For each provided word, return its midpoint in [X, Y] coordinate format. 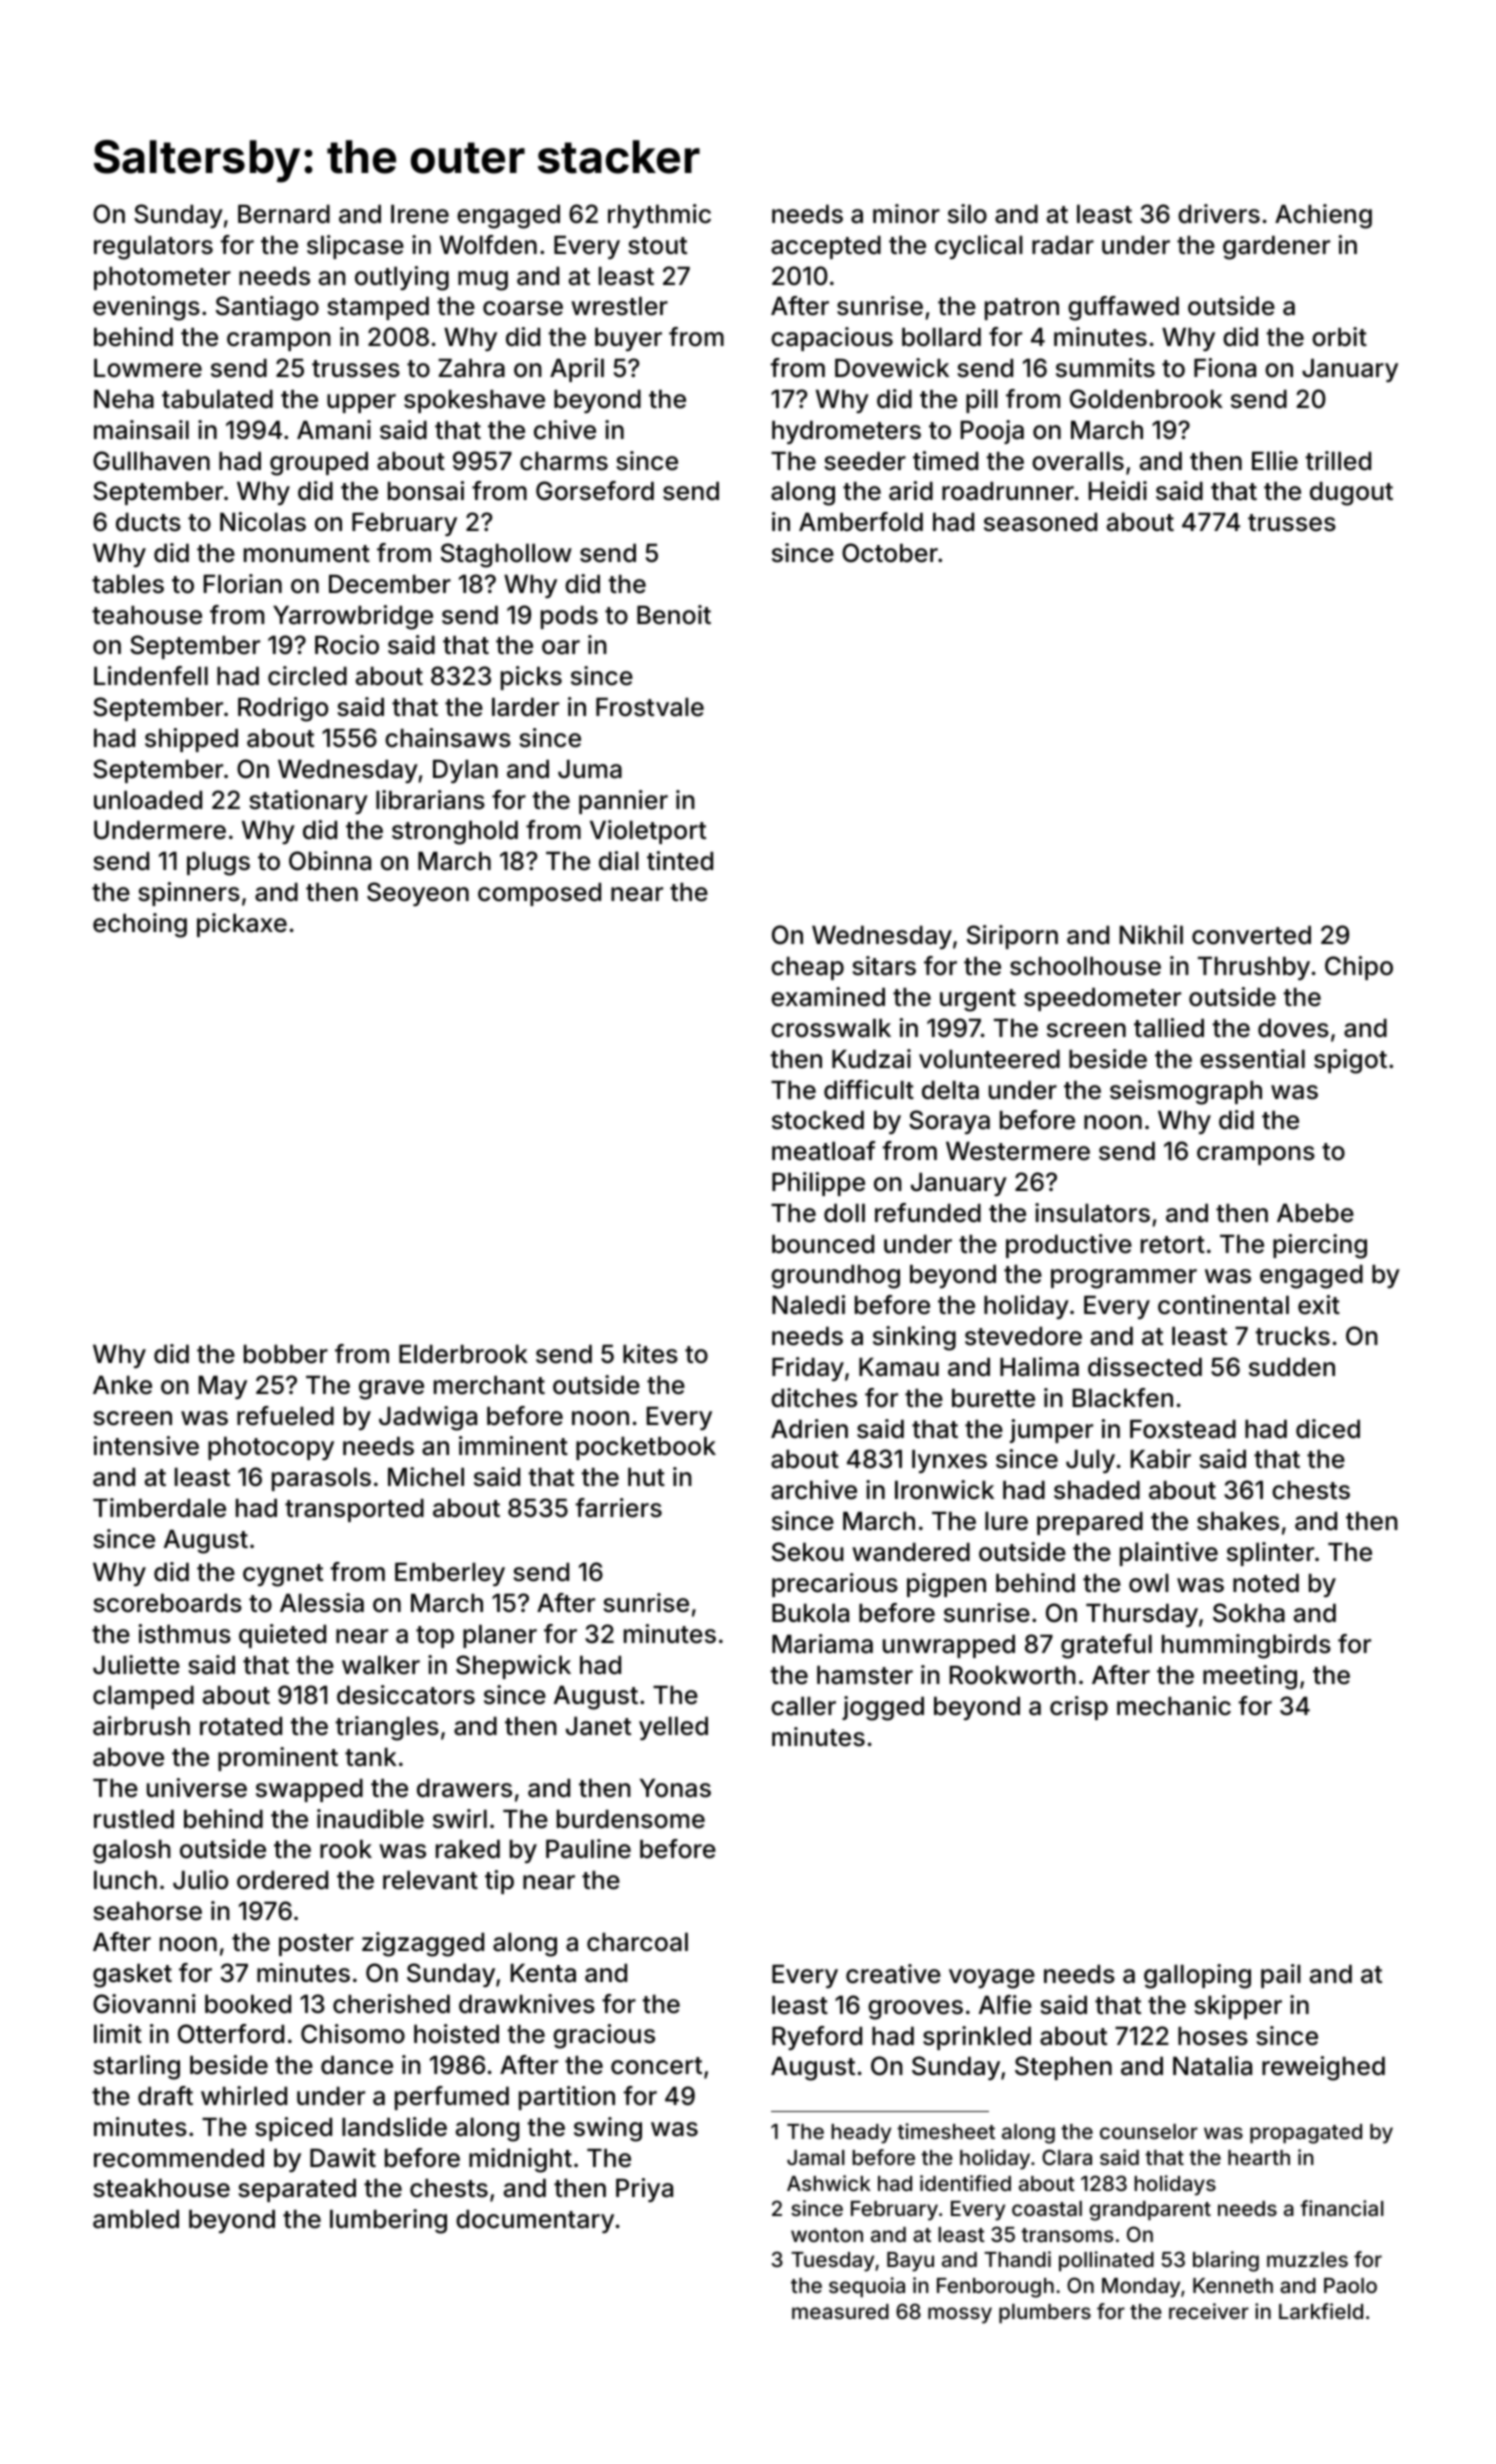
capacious [832, 339]
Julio [200, 1880]
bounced [823, 1244]
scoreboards [167, 1603]
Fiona [1225, 368]
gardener [1276, 248]
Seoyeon [418, 894]
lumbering [388, 2221]
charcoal [637, 1942]
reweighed [1323, 2068]
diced [1328, 1429]
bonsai [426, 491]
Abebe [1315, 1213]
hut [646, 1477]
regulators [153, 248]
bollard [941, 337]
